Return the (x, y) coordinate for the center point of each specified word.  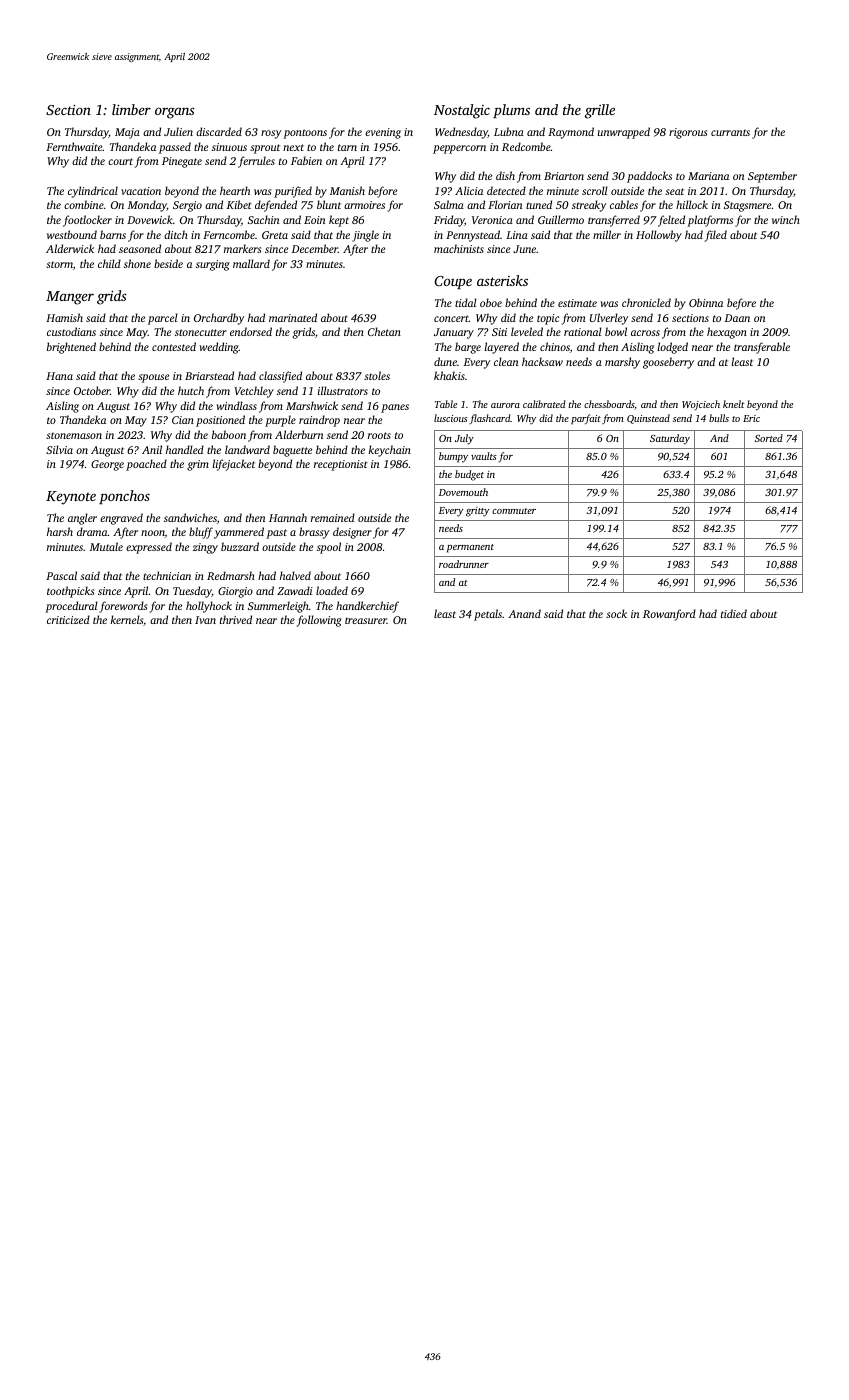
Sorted (769, 438)
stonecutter (201, 332)
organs (175, 113)
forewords (123, 607)
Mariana (708, 176)
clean (506, 361)
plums (511, 111)
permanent (470, 548)
